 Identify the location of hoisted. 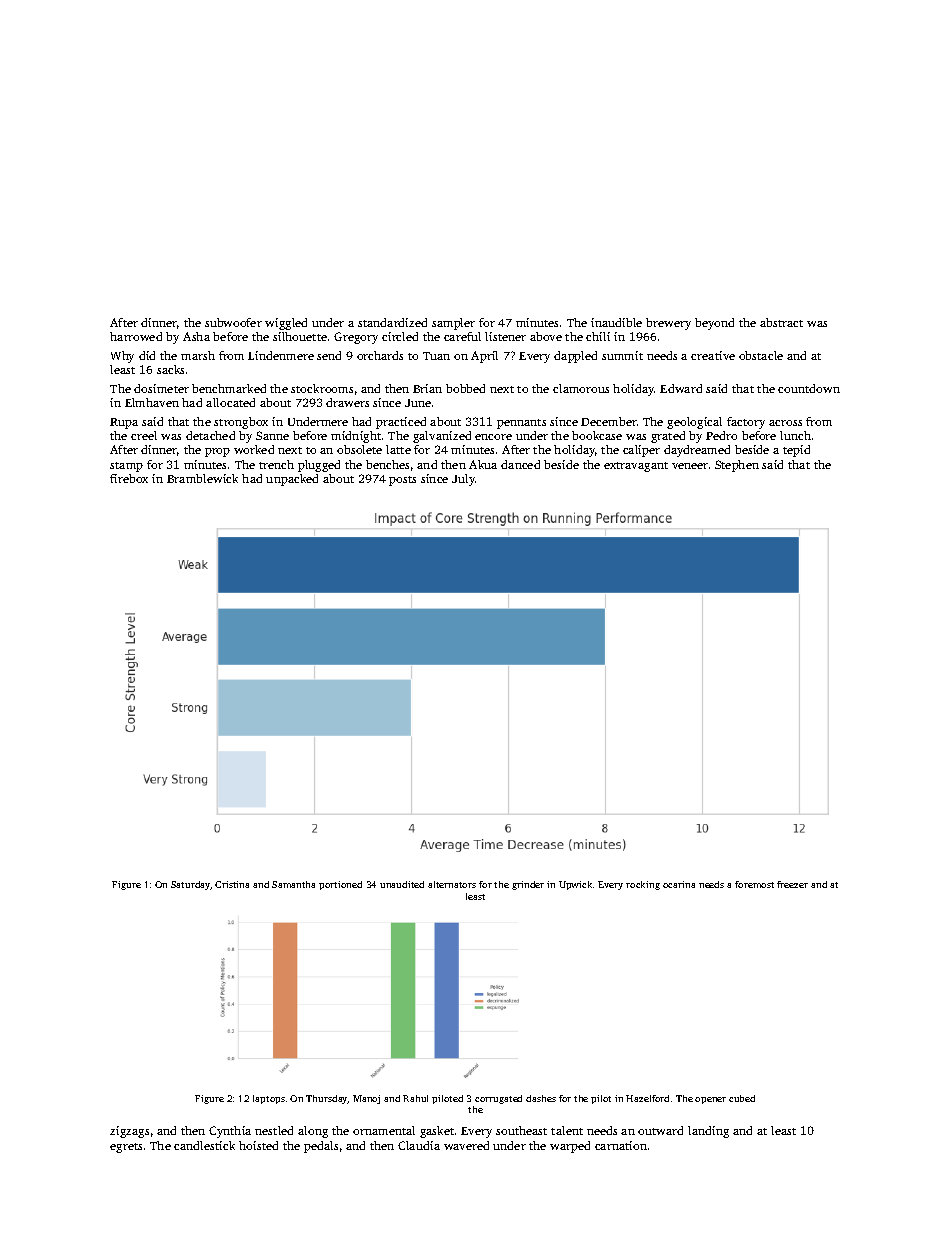
(258, 1145).
